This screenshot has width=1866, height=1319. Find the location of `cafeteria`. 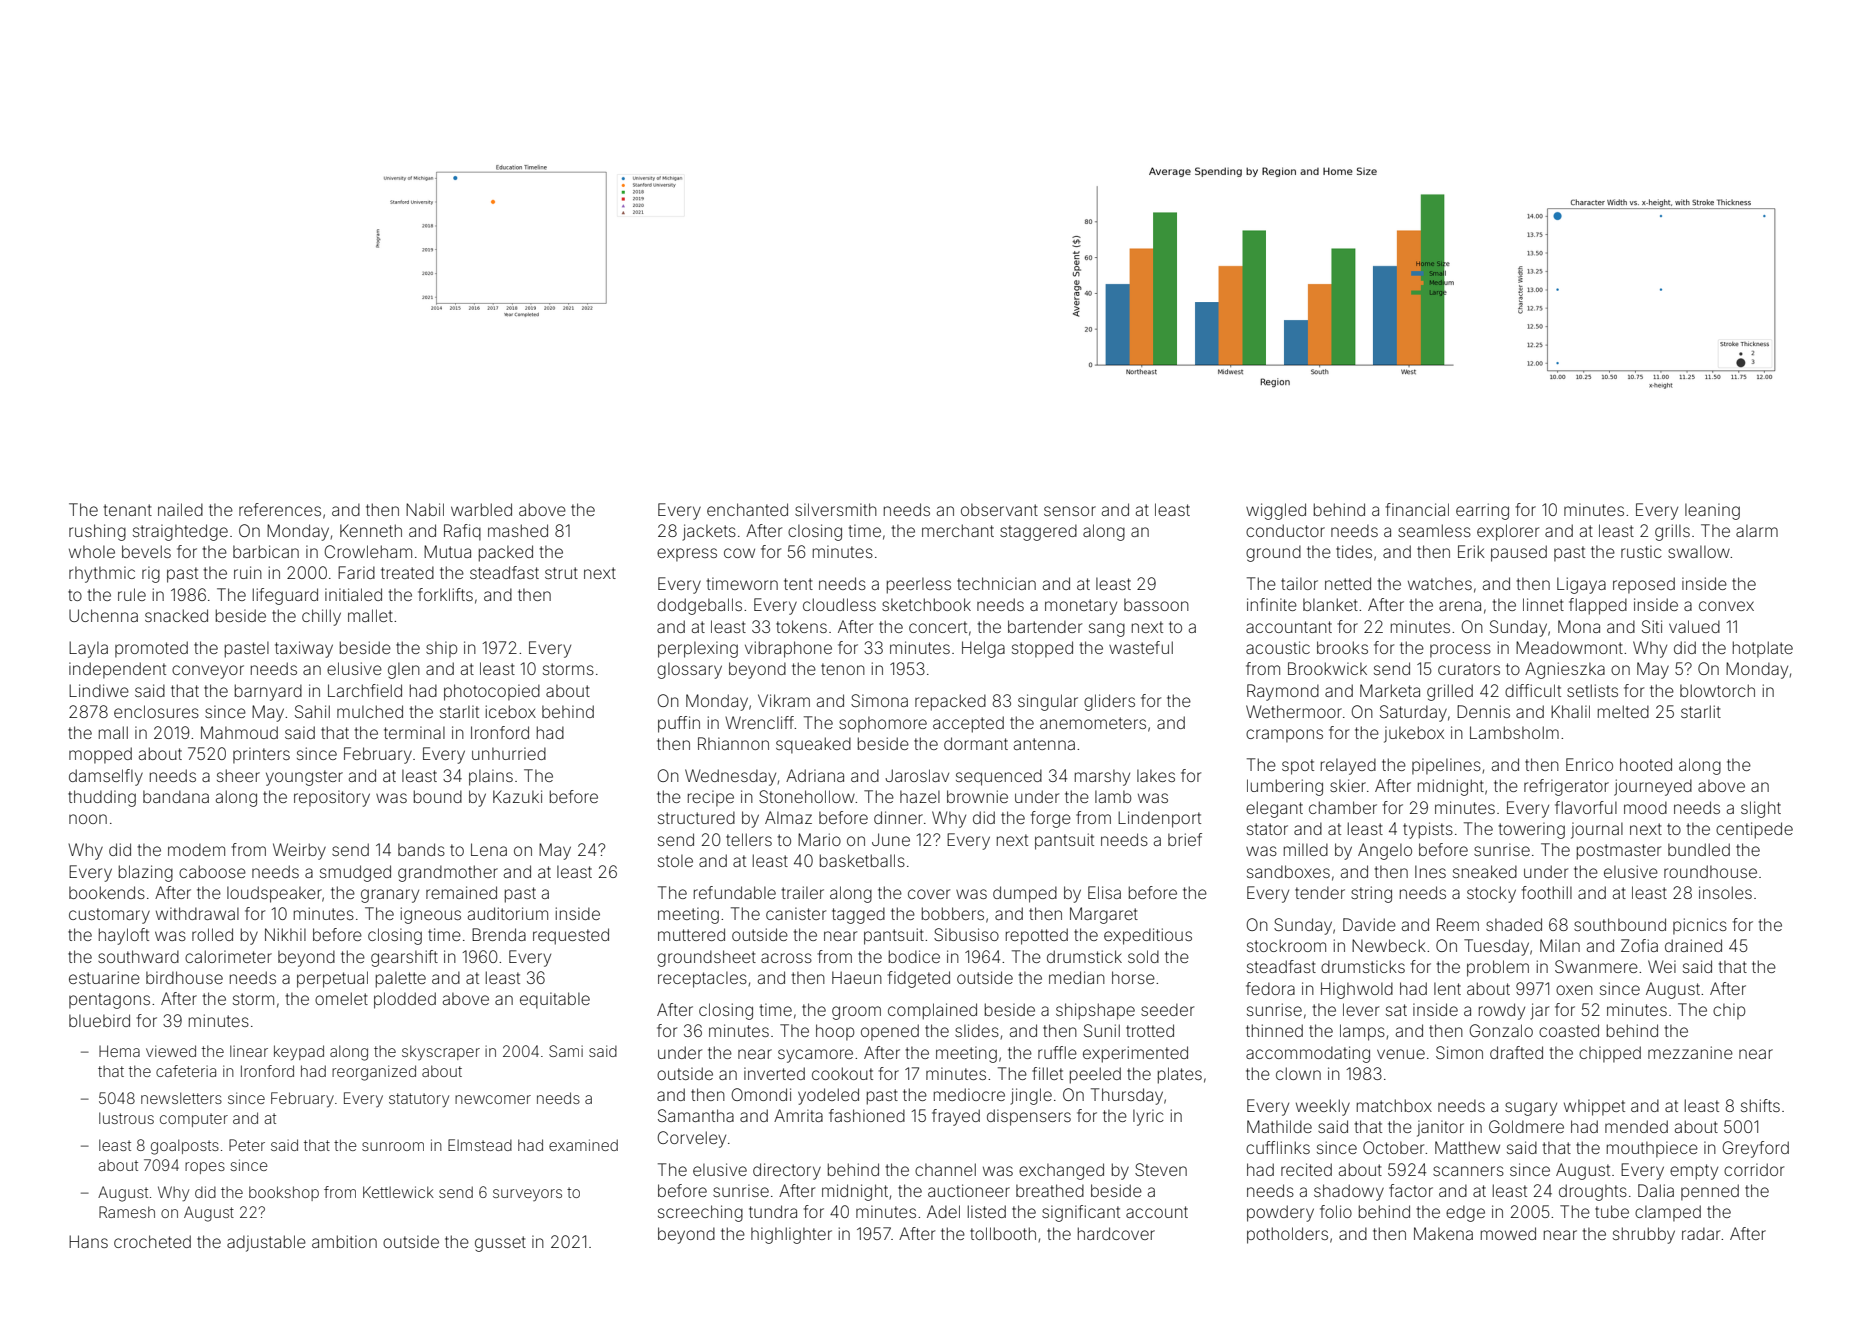

cafeteria is located at coordinates (186, 1071).
